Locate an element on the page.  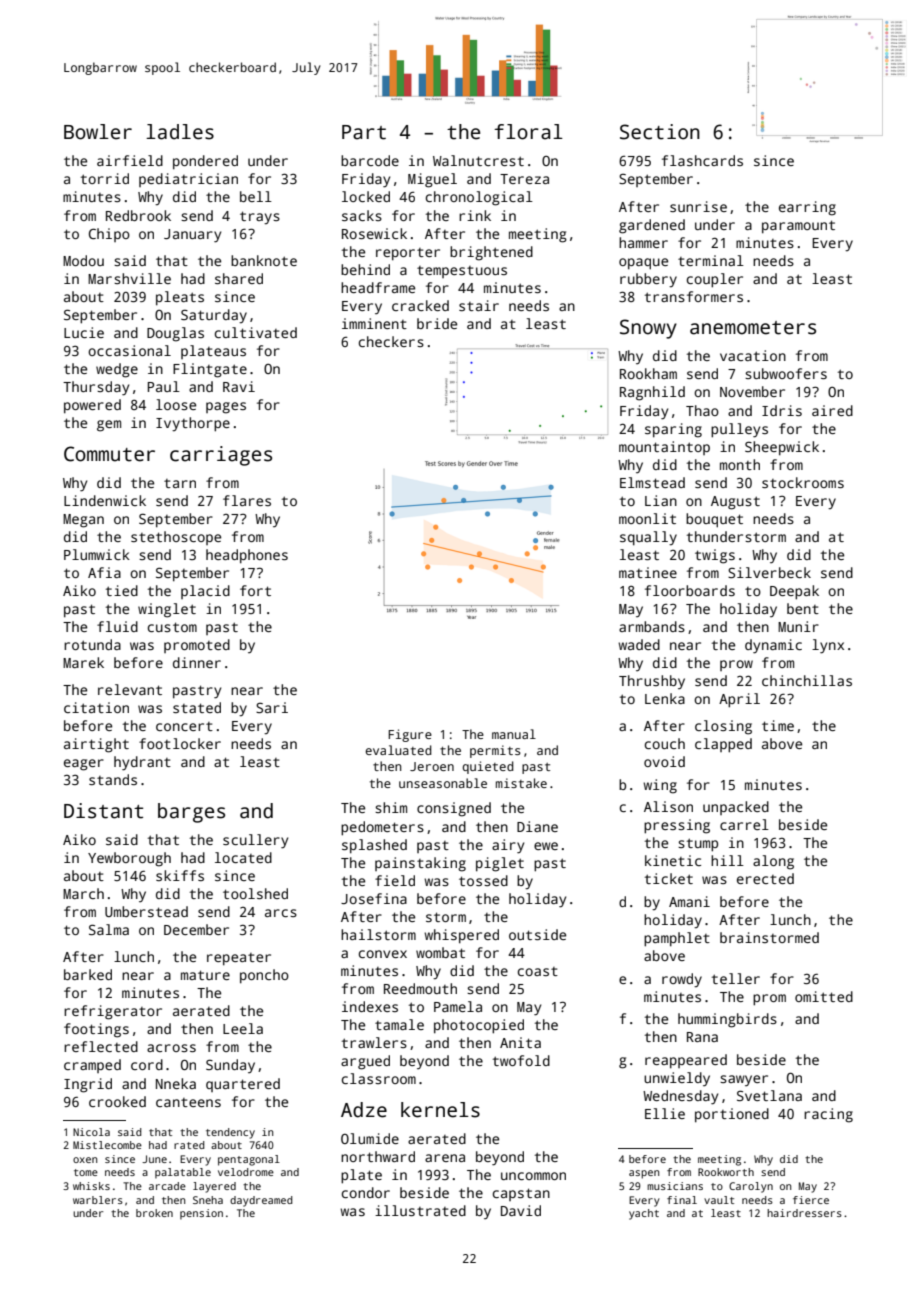
paramount is located at coordinates (798, 227).
